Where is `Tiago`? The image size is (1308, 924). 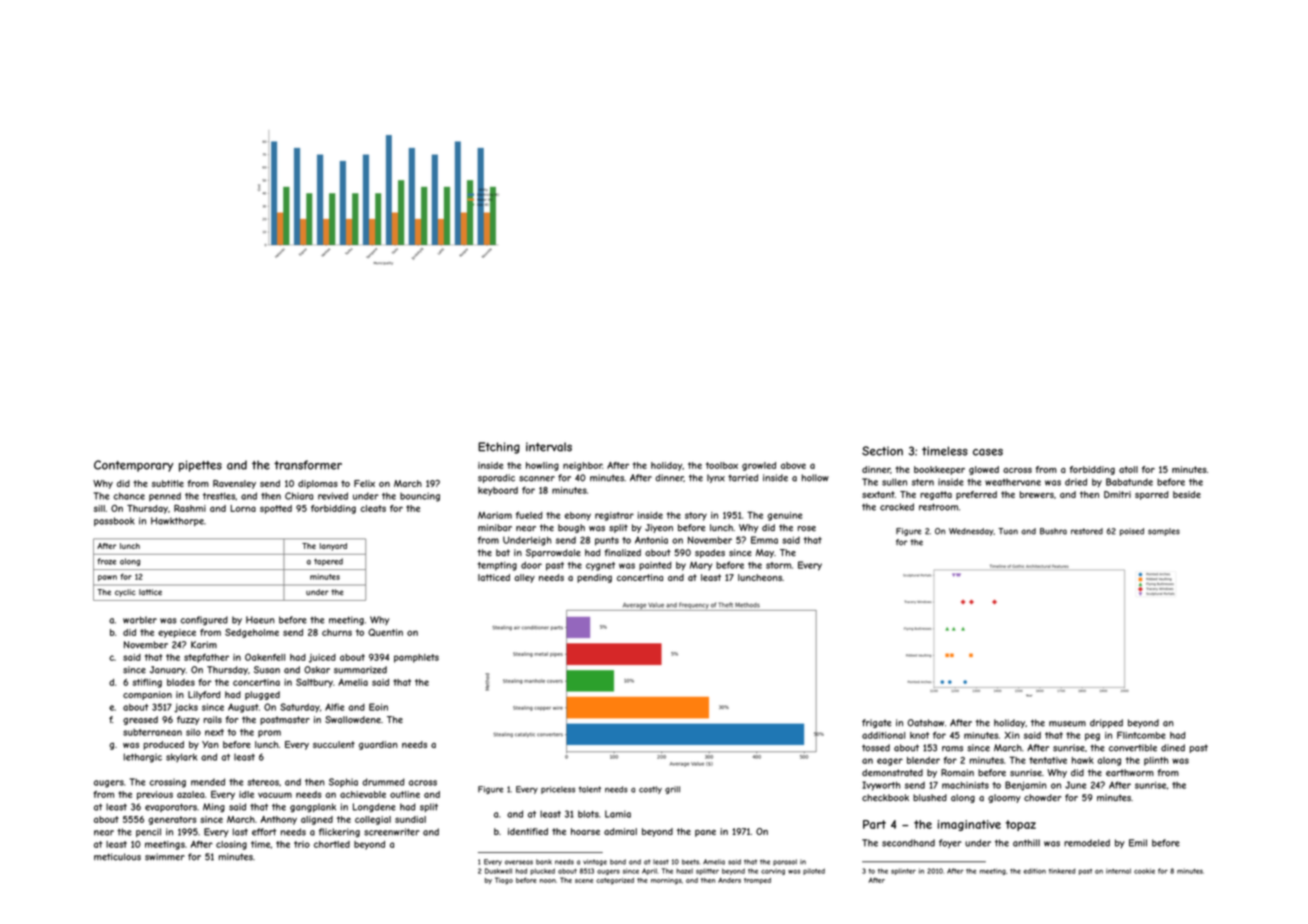
Tiago is located at coordinates (504, 881).
